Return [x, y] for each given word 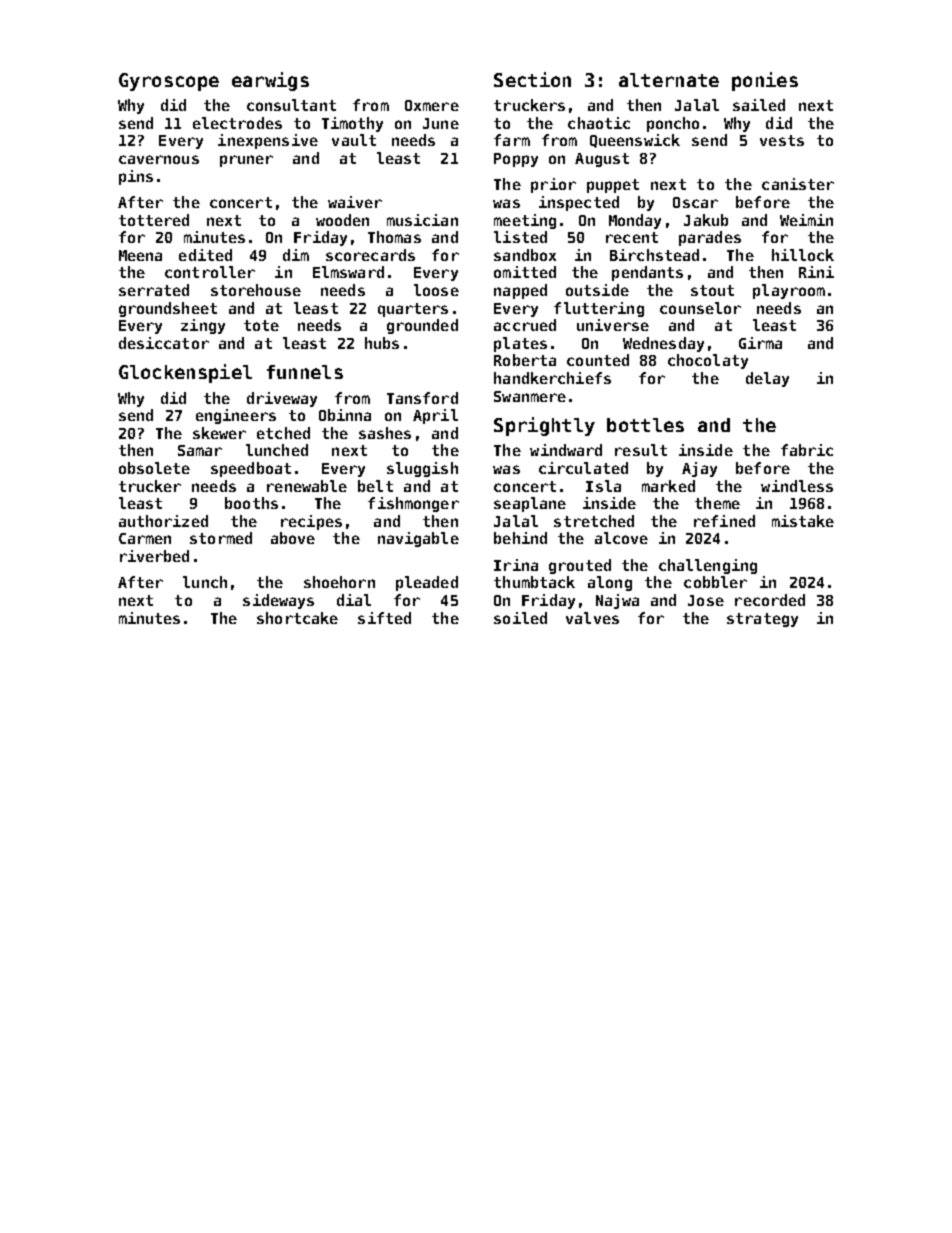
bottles [645, 425]
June [441, 123]
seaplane [530, 504]
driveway [282, 399]
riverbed [154, 556]
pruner [246, 161]
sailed [759, 105]
